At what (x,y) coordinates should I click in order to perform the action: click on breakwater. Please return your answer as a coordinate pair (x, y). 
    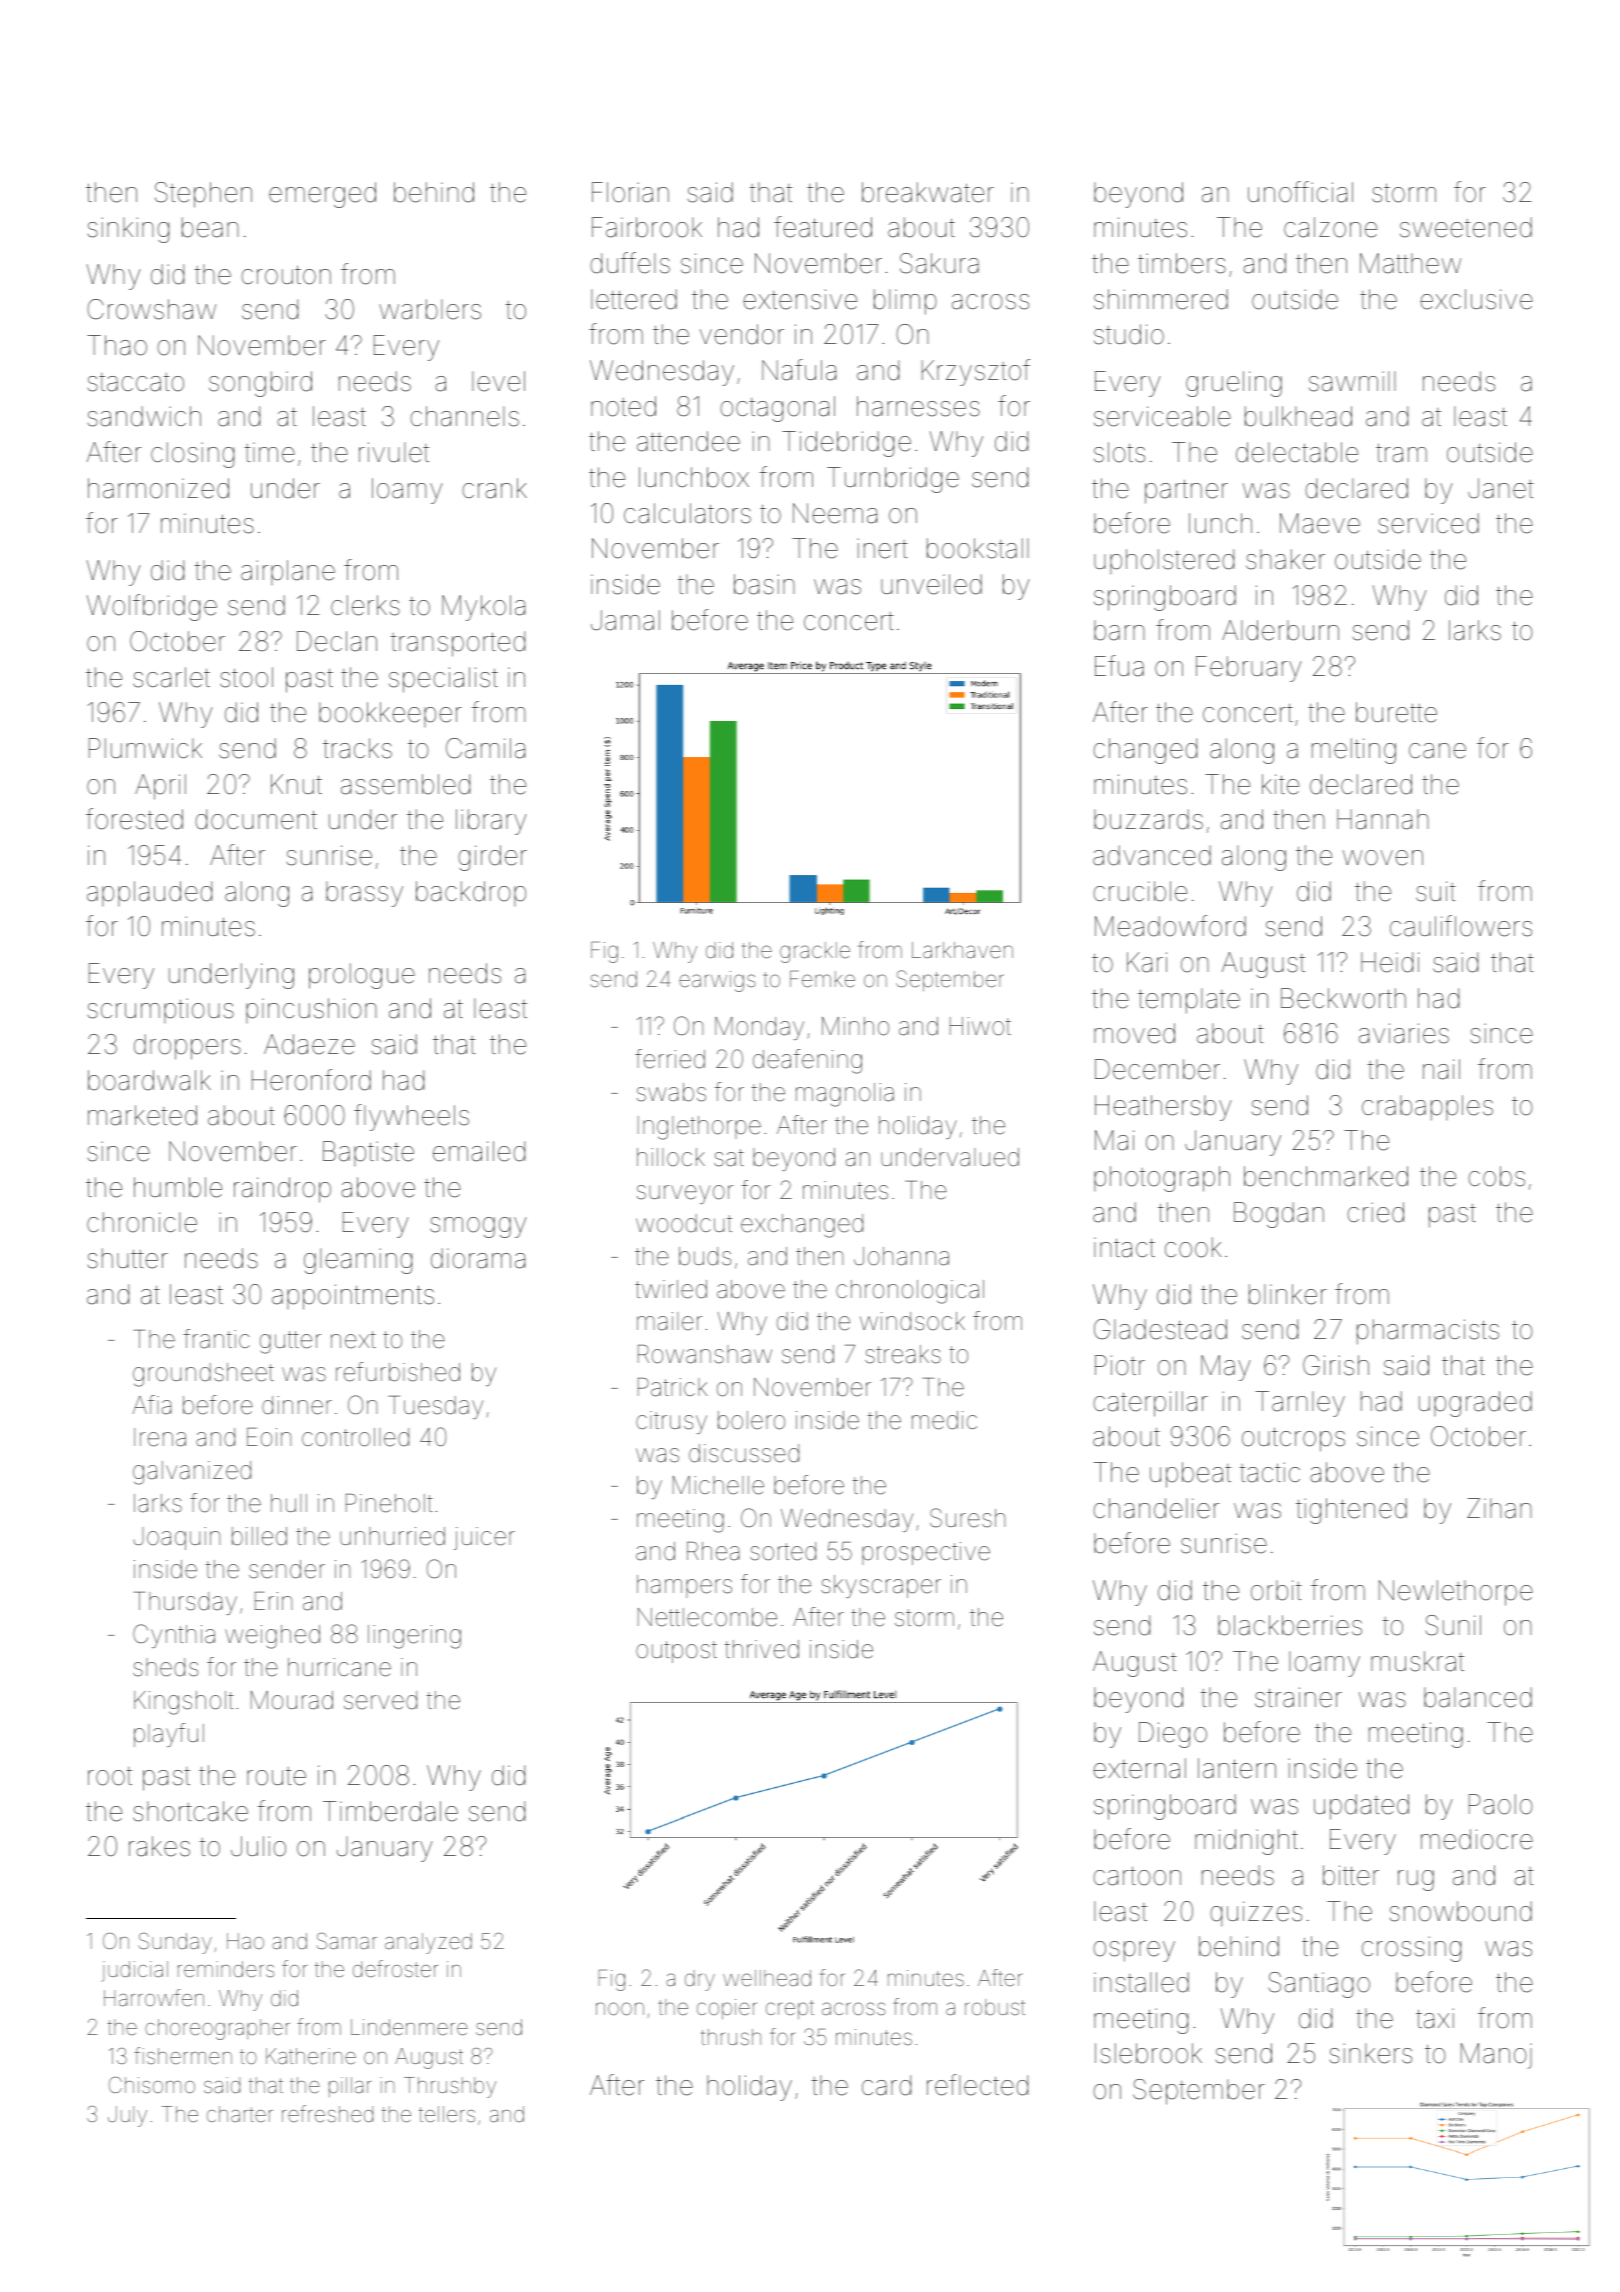
    Looking at the image, I should click on (928, 192).
